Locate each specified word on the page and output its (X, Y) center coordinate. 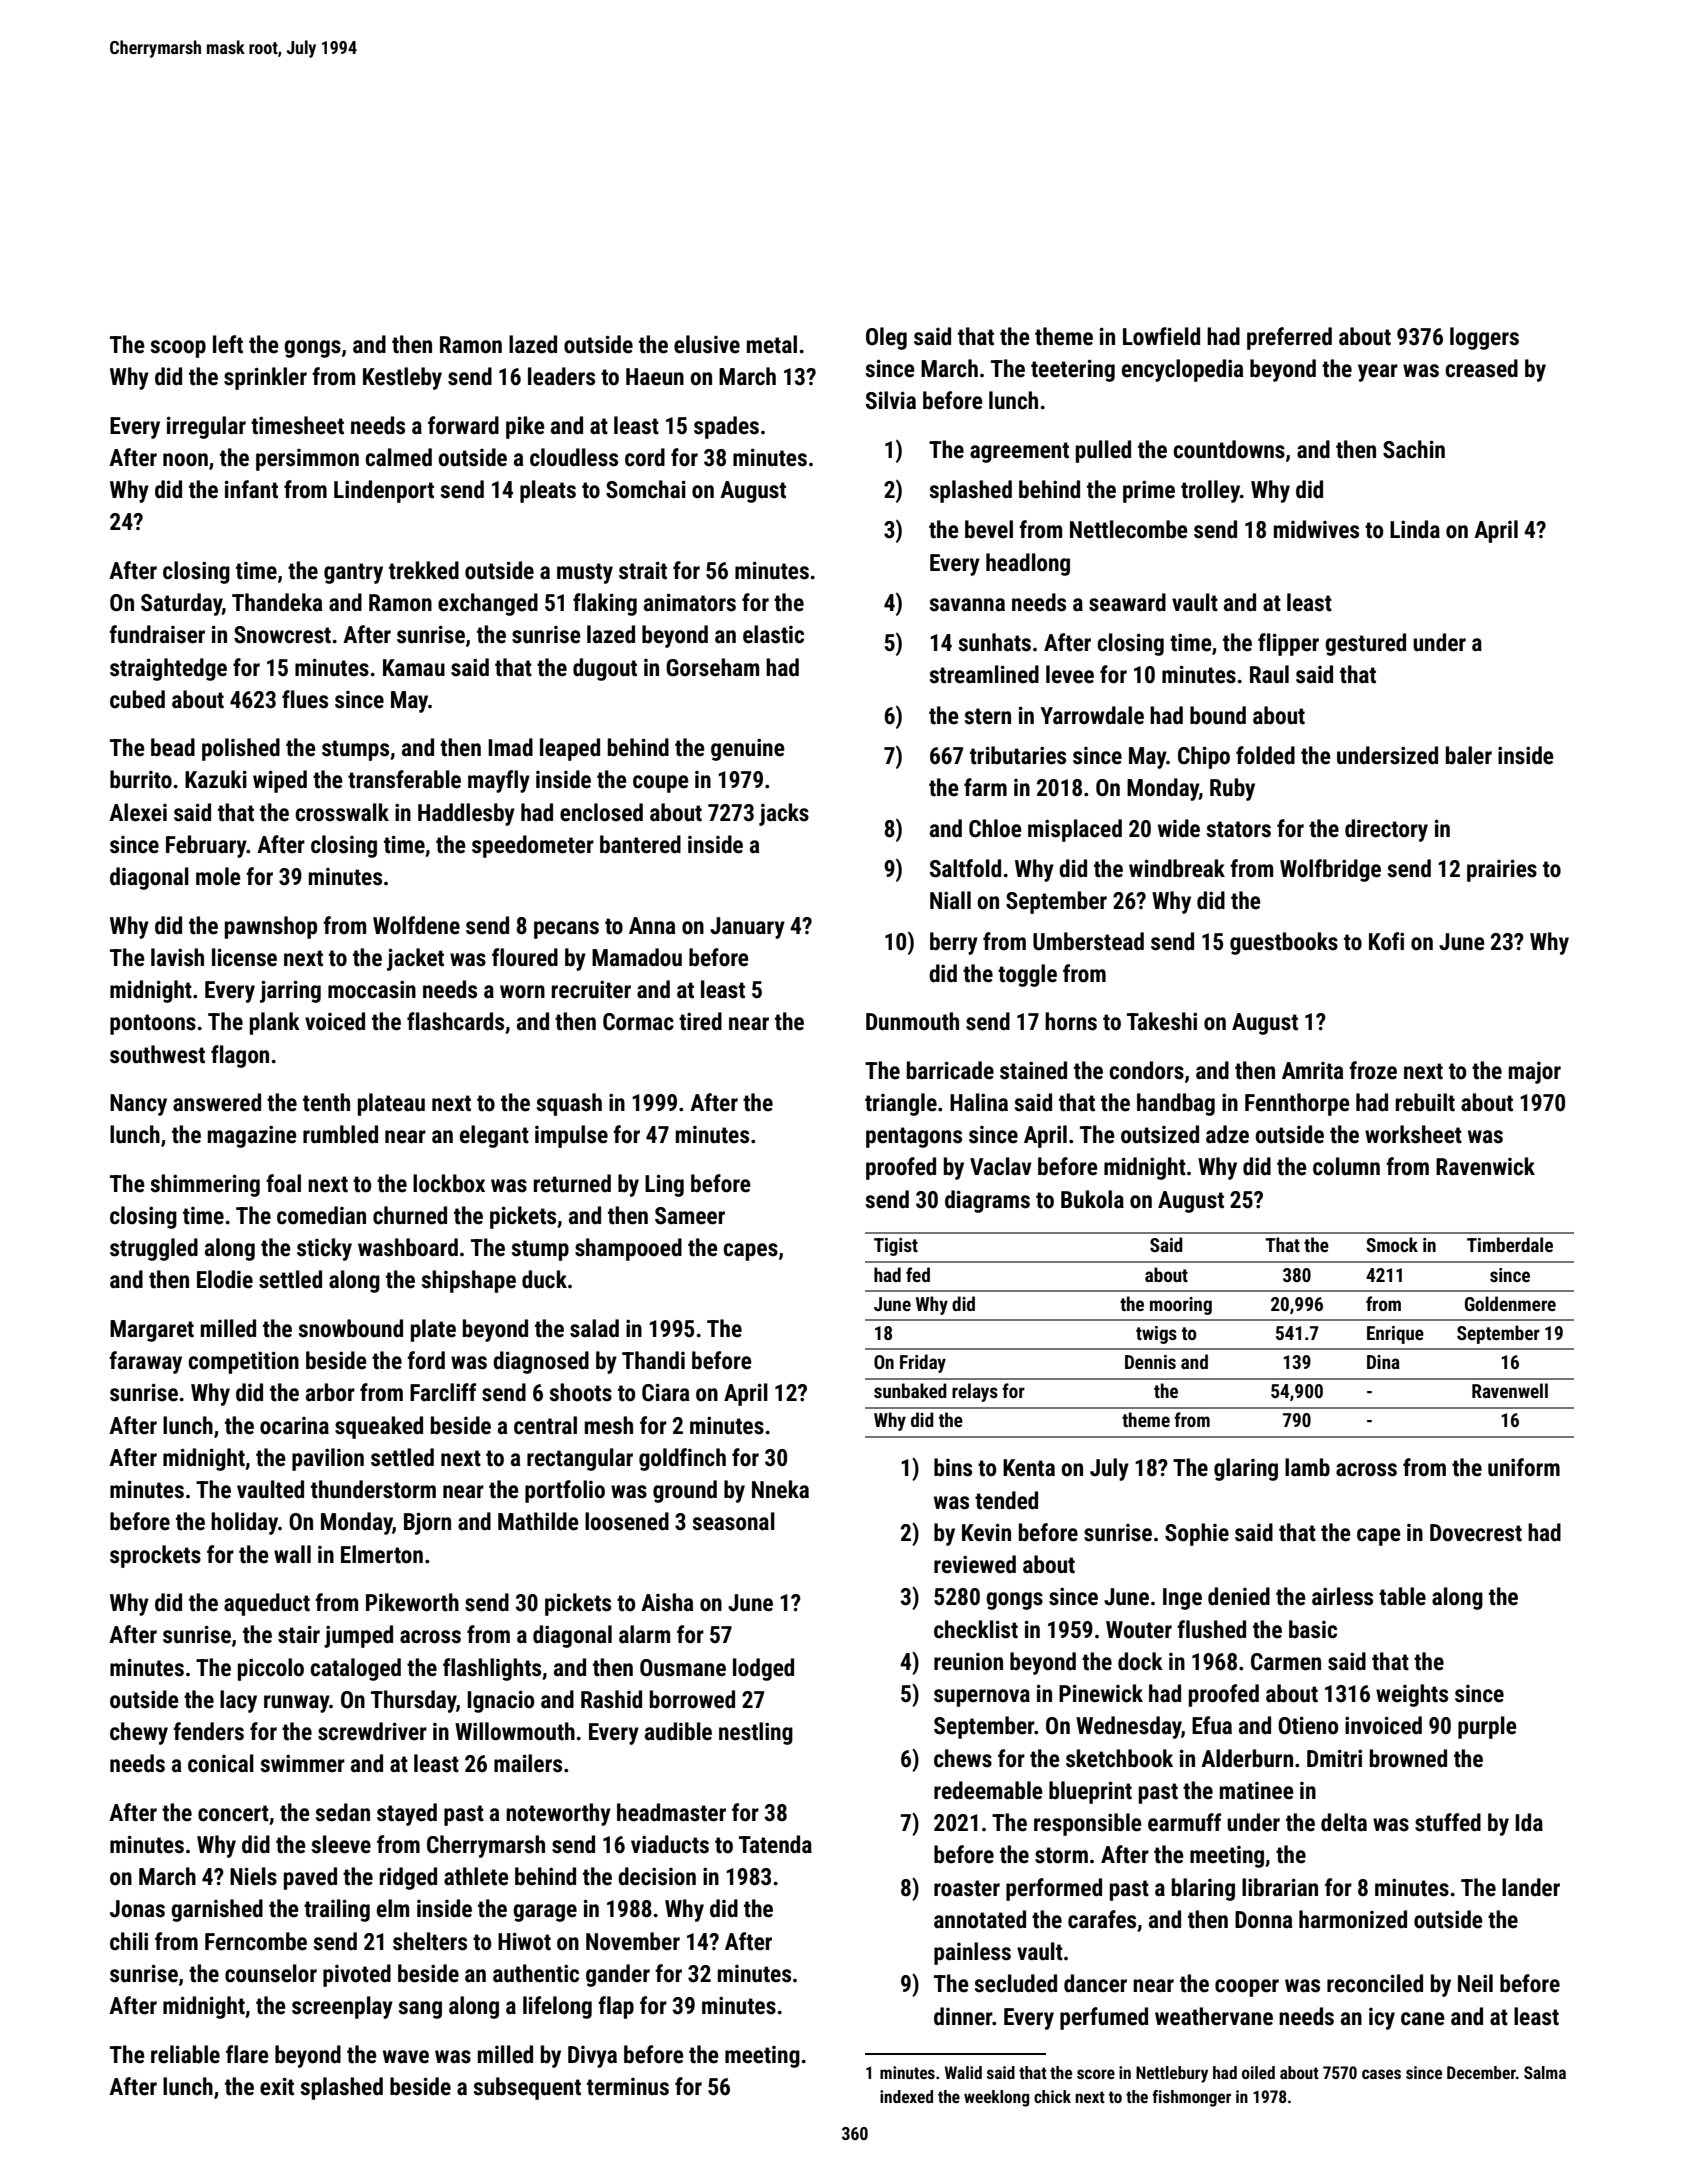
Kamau (414, 668)
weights (1412, 1695)
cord (645, 457)
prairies (1502, 870)
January (747, 928)
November (633, 1941)
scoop (178, 349)
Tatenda (775, 1844)
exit (277, 2086)
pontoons (153, 1024)
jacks (784, 814)
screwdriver (372, 1731)
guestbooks (1284, 943)
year (1378, 373)
